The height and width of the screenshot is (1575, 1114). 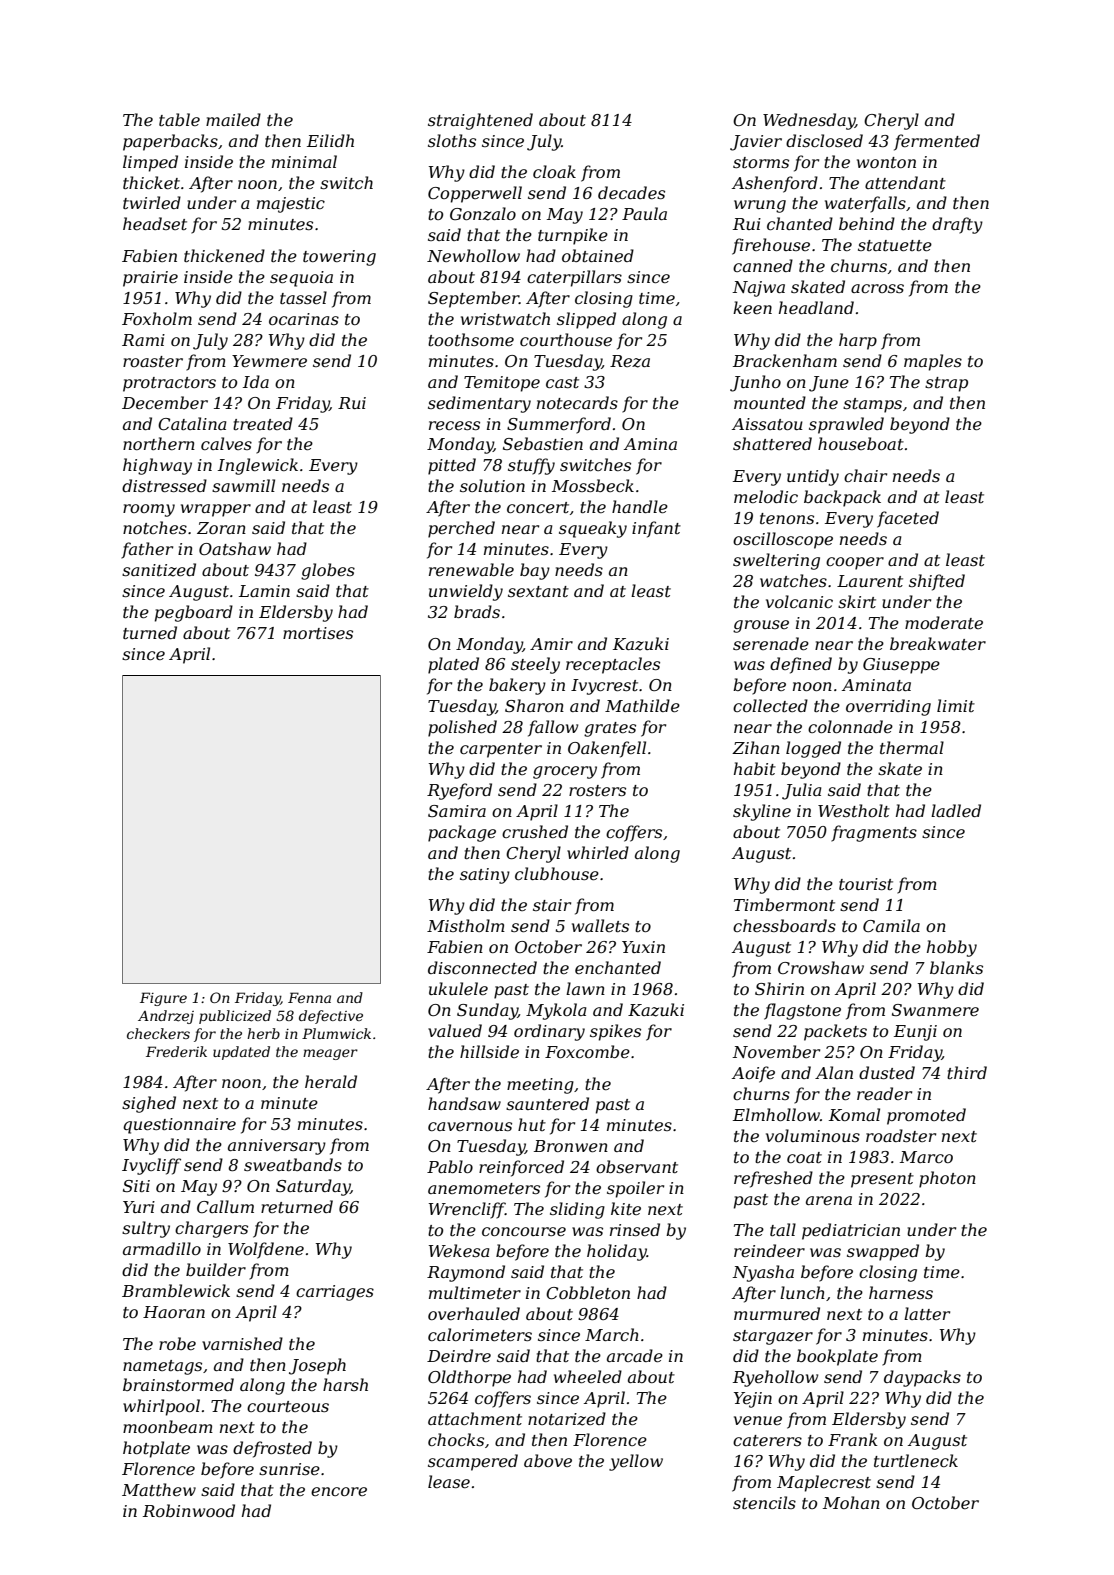 I want to click on Wrencliff, so click(x=467, y=1210).
